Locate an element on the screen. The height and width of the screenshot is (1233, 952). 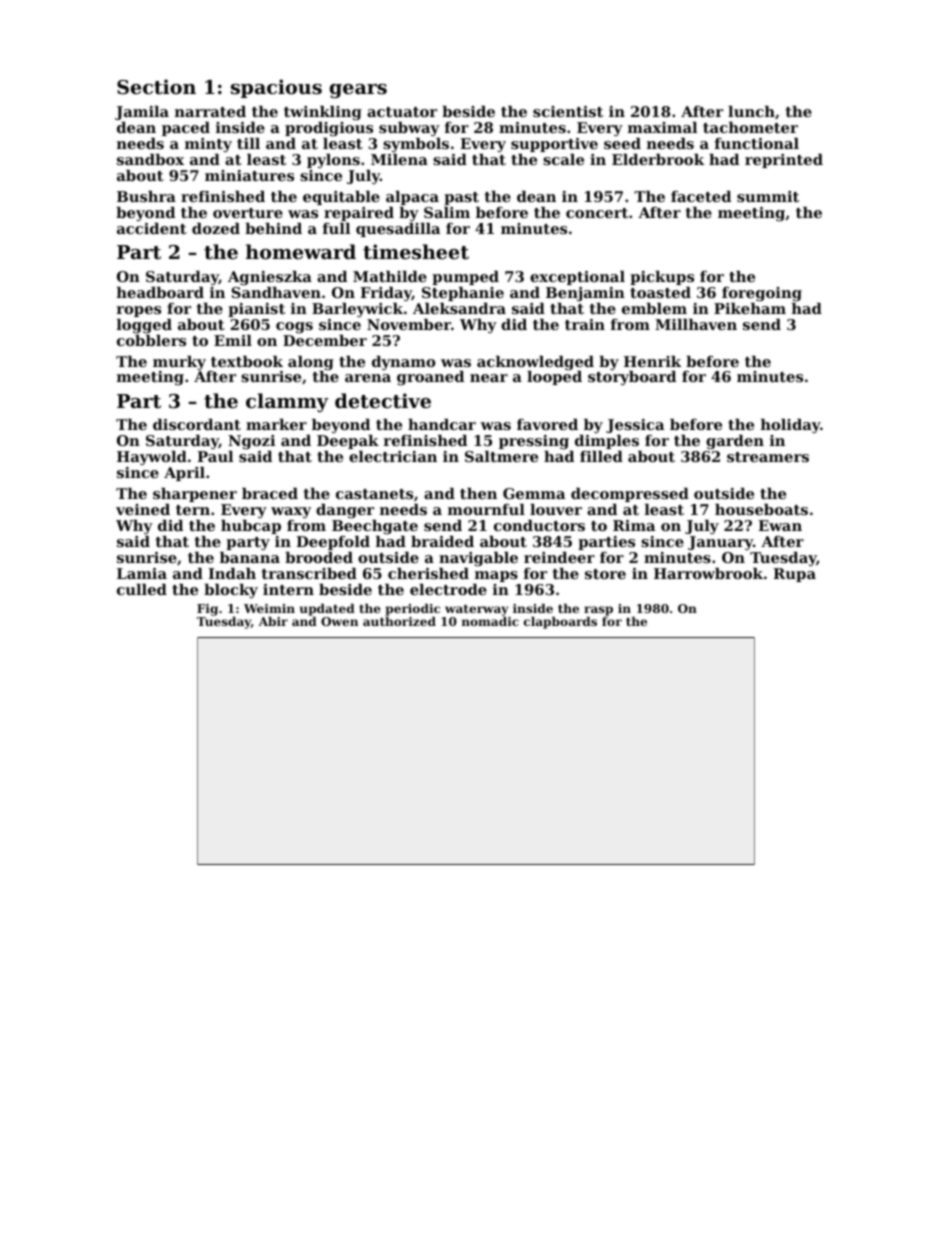
culled is located at coordinates (142, 589).
